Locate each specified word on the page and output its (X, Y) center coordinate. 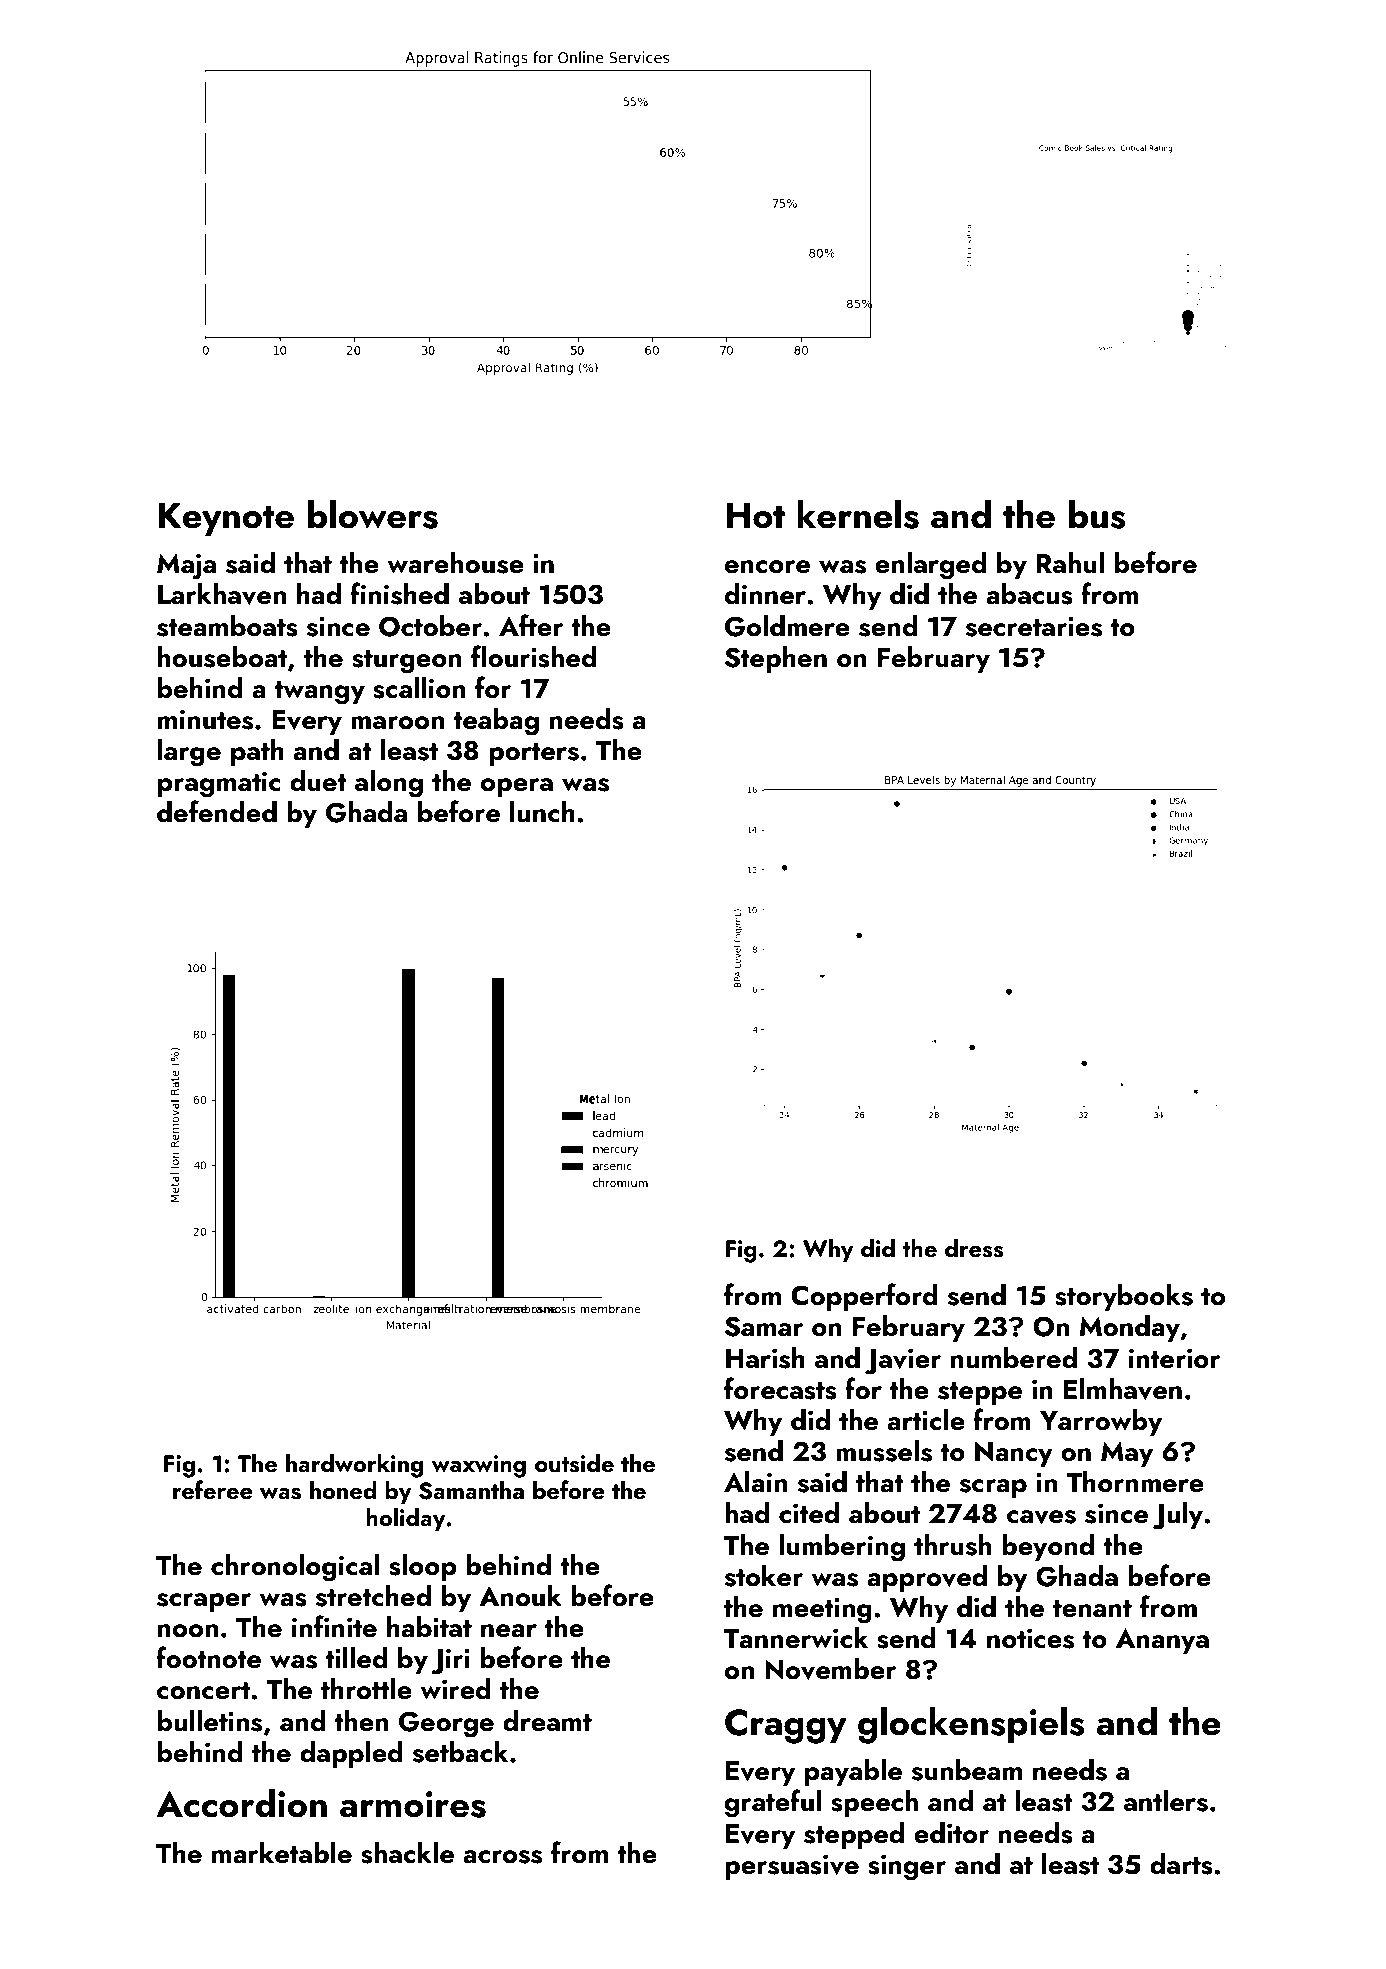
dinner (765, 594)
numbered (1014, 1358)
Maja (186, 566)
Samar (764, 1326)
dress (974, 1248)
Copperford (864, 1297)
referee (213, 1489)
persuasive (792, 1867)
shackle (407, 1853)
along (389, 784)
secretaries (1034, 626)
